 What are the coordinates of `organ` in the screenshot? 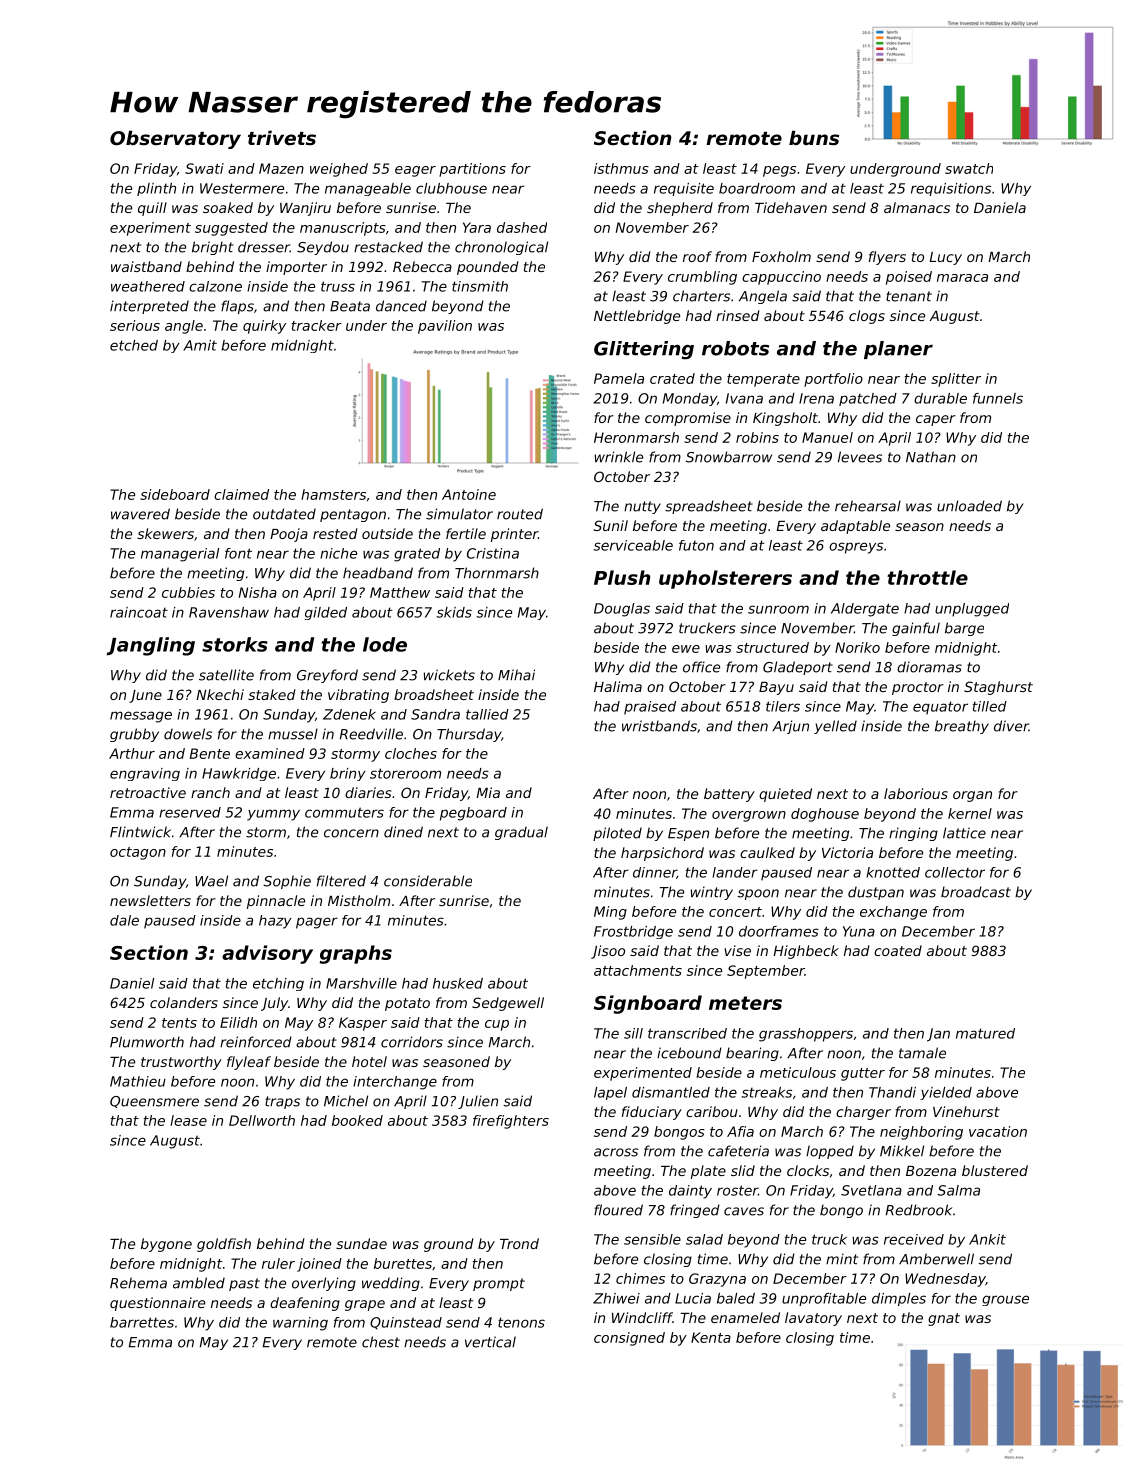 It's located at (972, 796).
